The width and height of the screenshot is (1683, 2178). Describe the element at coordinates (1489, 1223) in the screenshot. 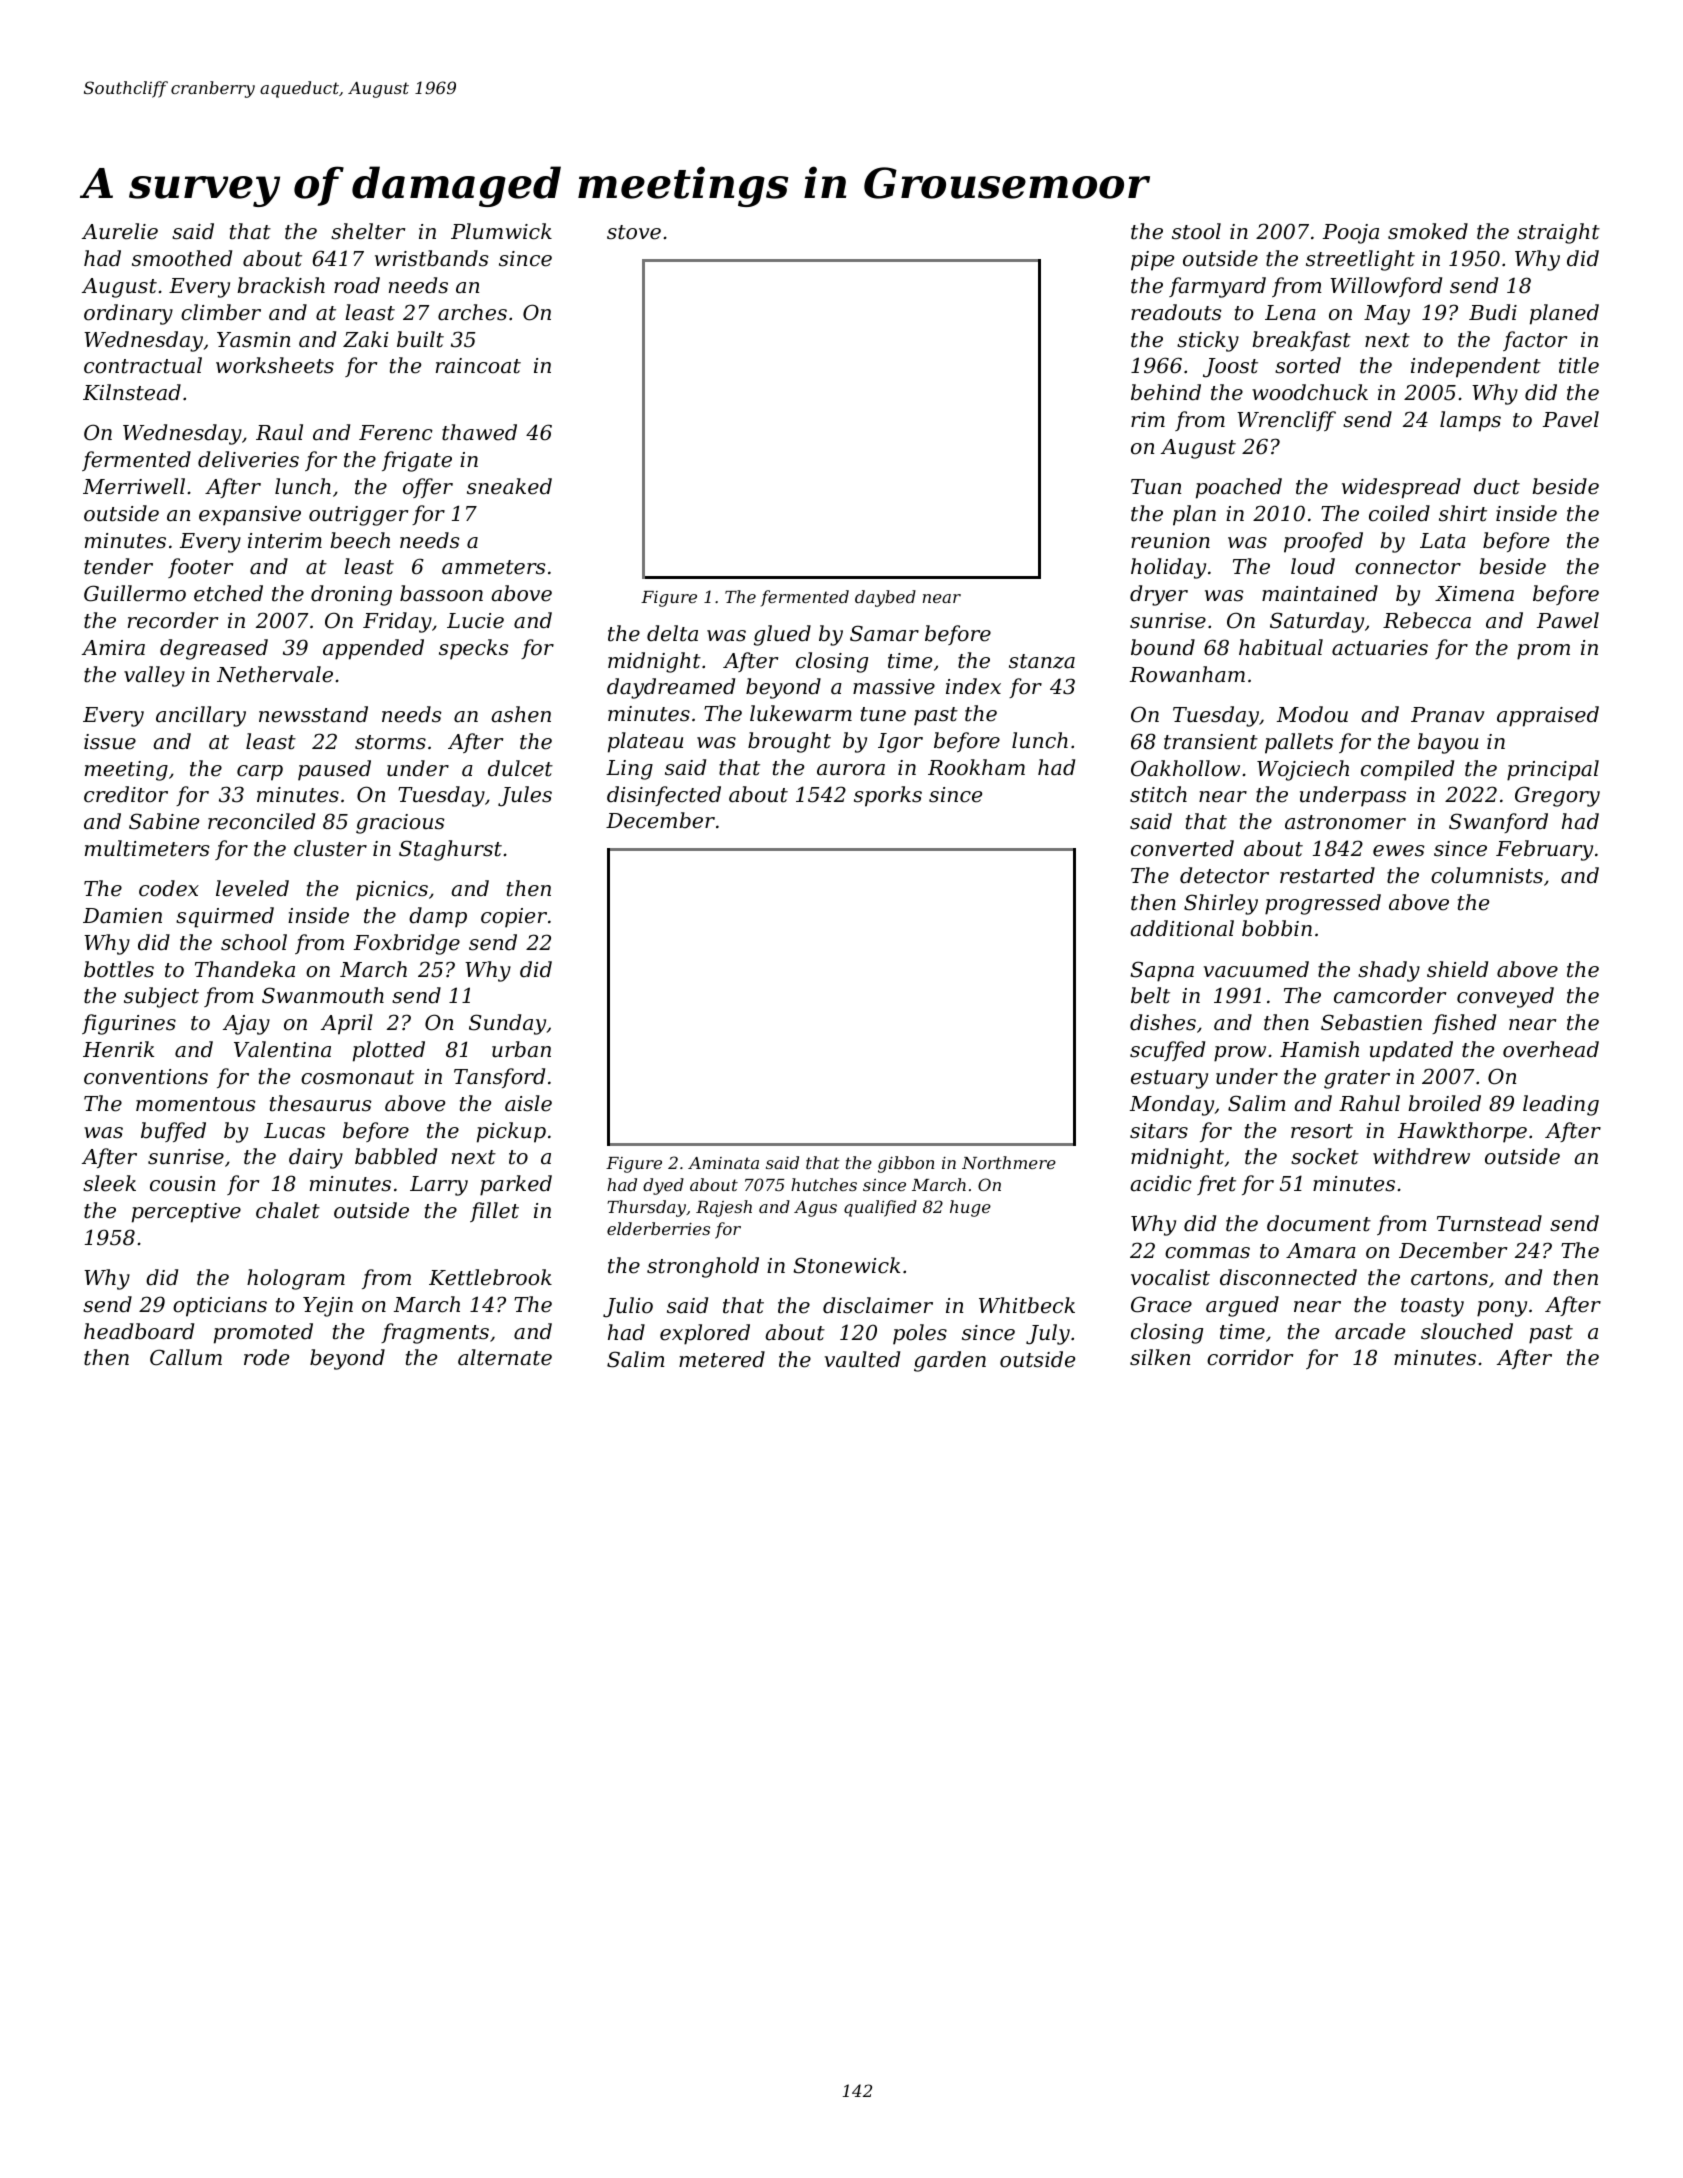

I see `Turnstead` at that location.
